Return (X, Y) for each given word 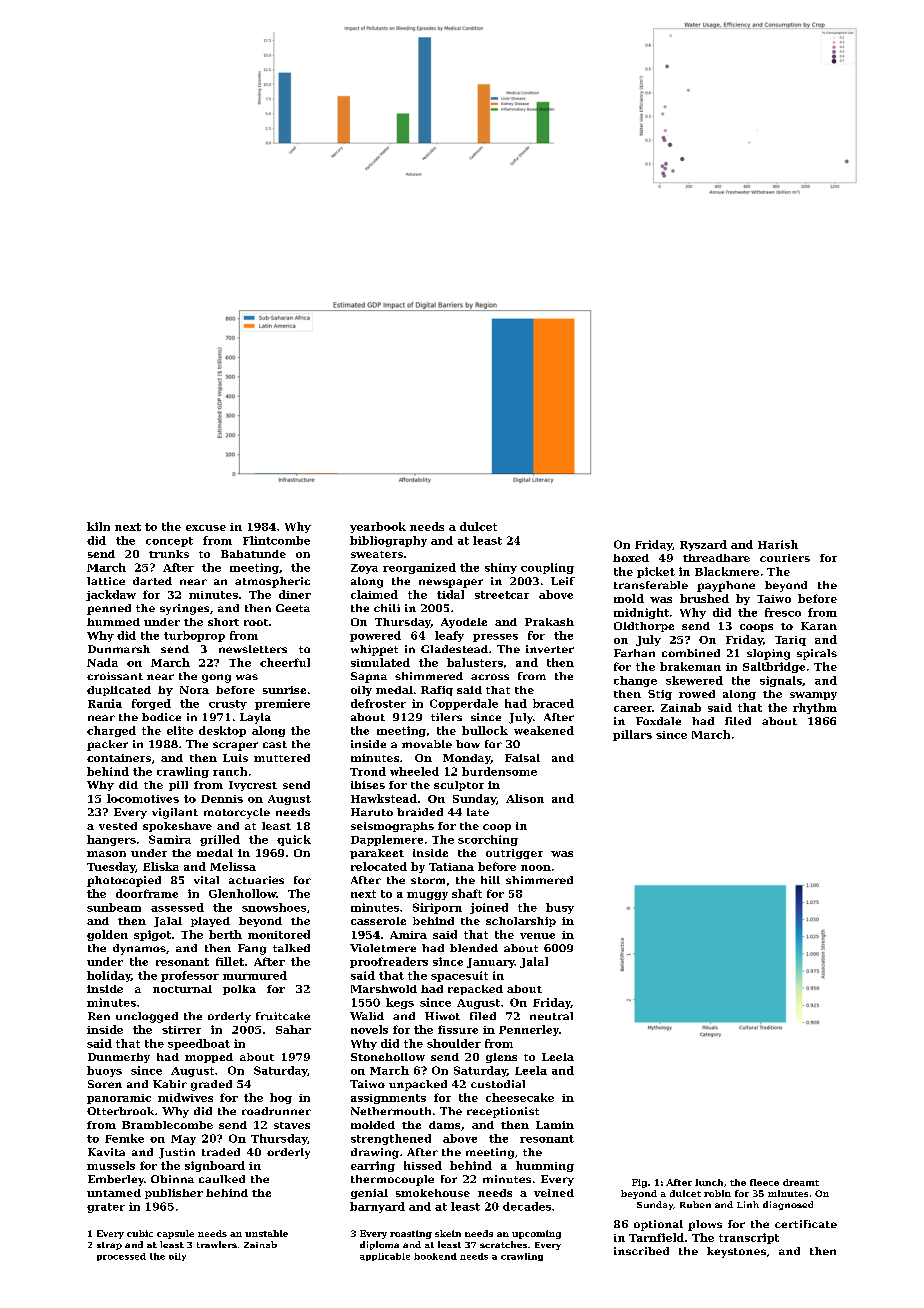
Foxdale (658, 721)
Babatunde (253, 554)
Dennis (222, 799)
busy (560, 908)
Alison (525, 798)
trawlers (217, 1244)
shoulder (454, 1043)
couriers (785, 558)
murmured (255, 975)
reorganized (419, 568)
